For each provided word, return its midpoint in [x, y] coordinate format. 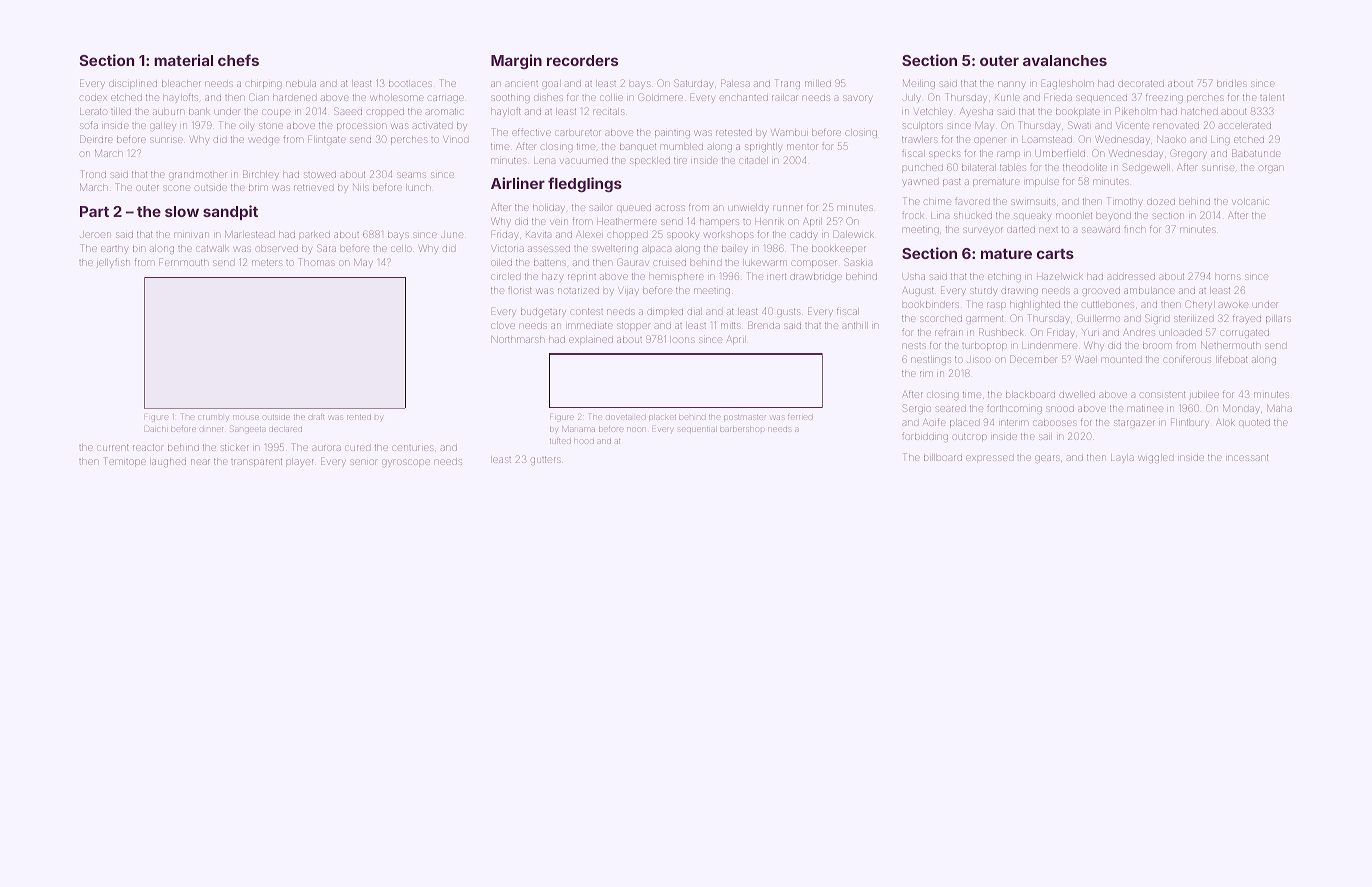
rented [359, 417]
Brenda [764, 325]
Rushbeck [1001, 332]
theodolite [1085, 167]
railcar [785, 98]
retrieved [314, 187]
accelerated [1244, 125]
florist [519, 290]
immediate [590, 325]
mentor [802, 147]
